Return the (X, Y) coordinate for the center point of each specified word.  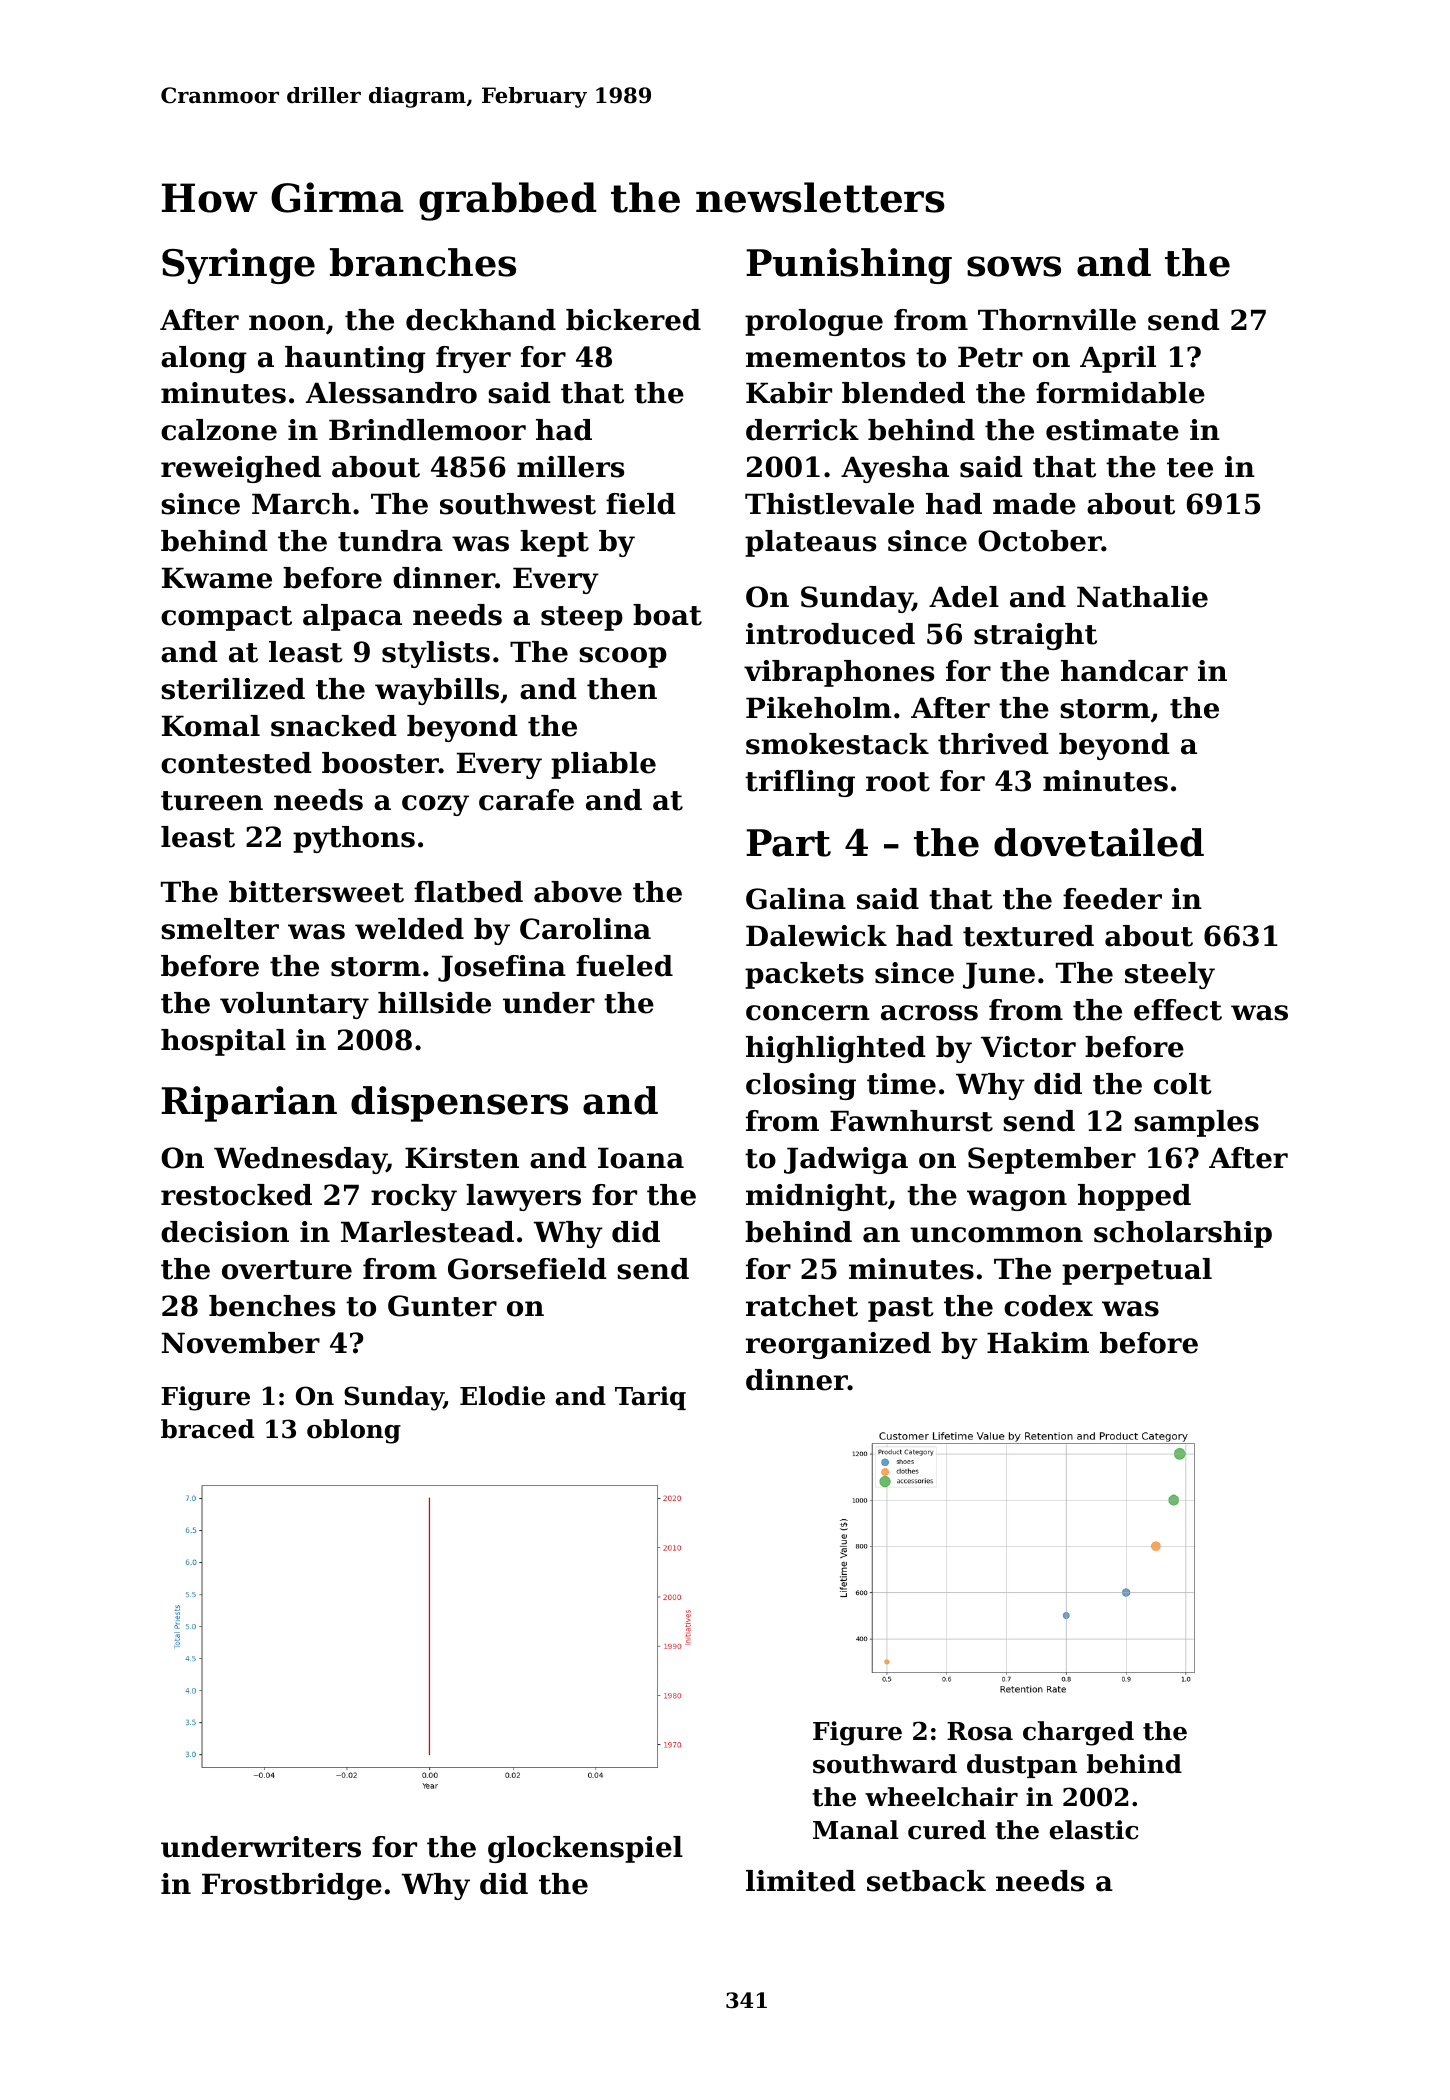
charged (1078, 1733)
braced (207, 1429)
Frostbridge (292, 1886)
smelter (220, 929)
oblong (354, 1431)
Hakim (1038, 1343)
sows (1014, 266)
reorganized (838, 1345)
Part (788, 843)
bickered (633, 320)
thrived (993, 744)
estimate (1112, 430)
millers (570, 467)
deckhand (481, 320)
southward (885, 1764)
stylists (436, 654)
